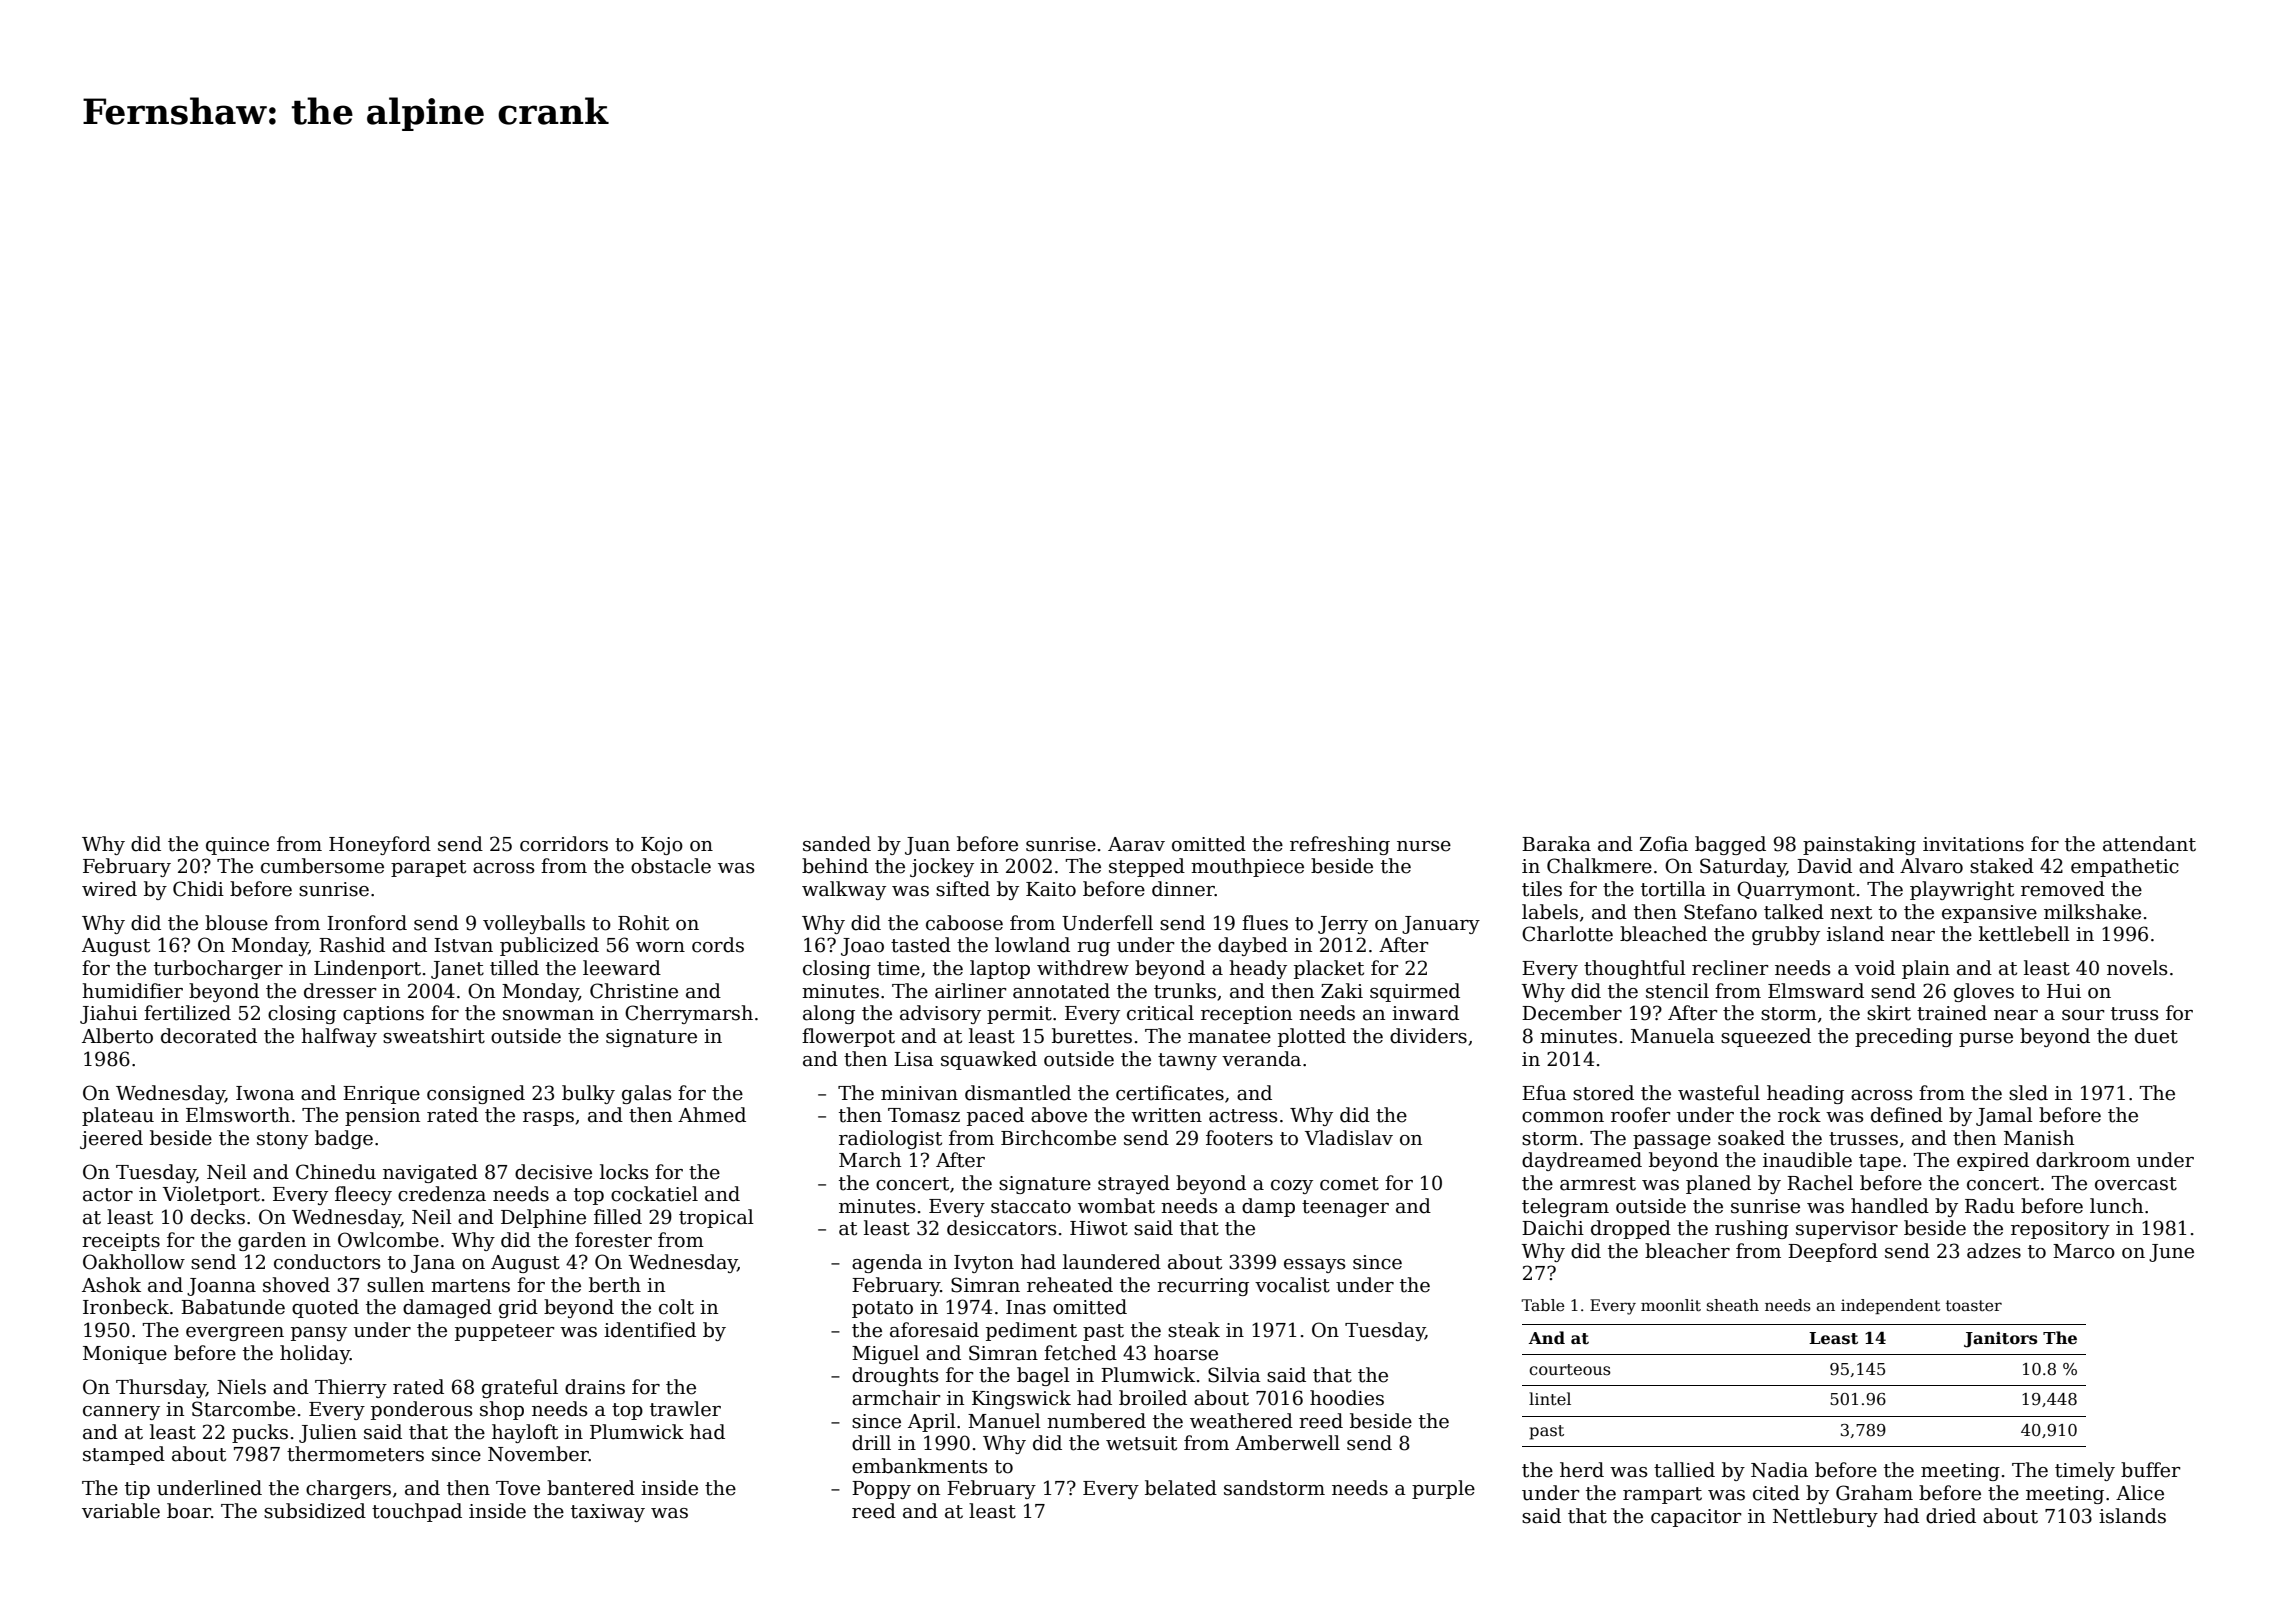  What do you see at coordinates (1292, 1285) in the page?
I see `vocalist` at bounding box center [1292, 1285].
